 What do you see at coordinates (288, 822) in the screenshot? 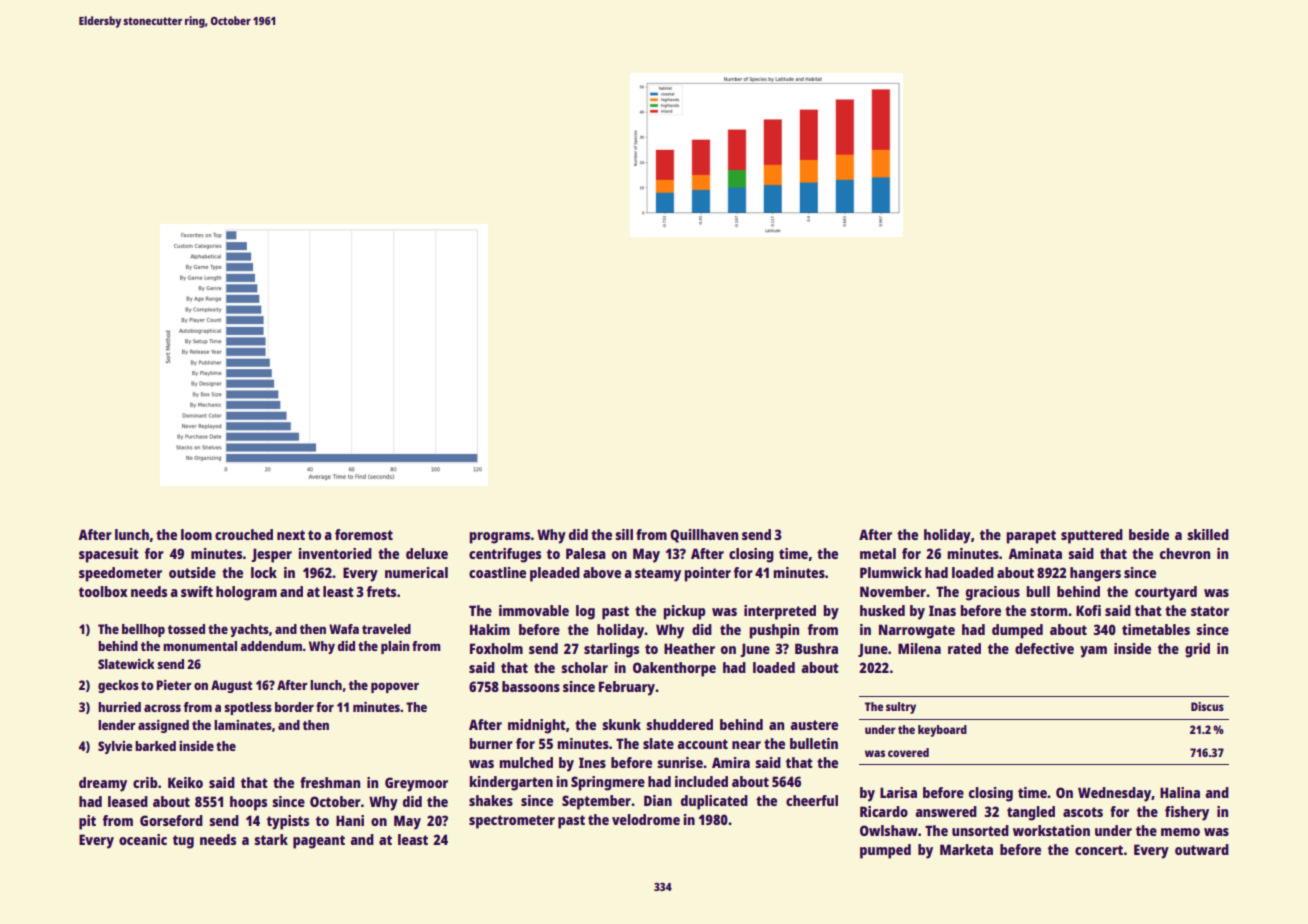
I see `typists` at bounding box center [288, 822].
